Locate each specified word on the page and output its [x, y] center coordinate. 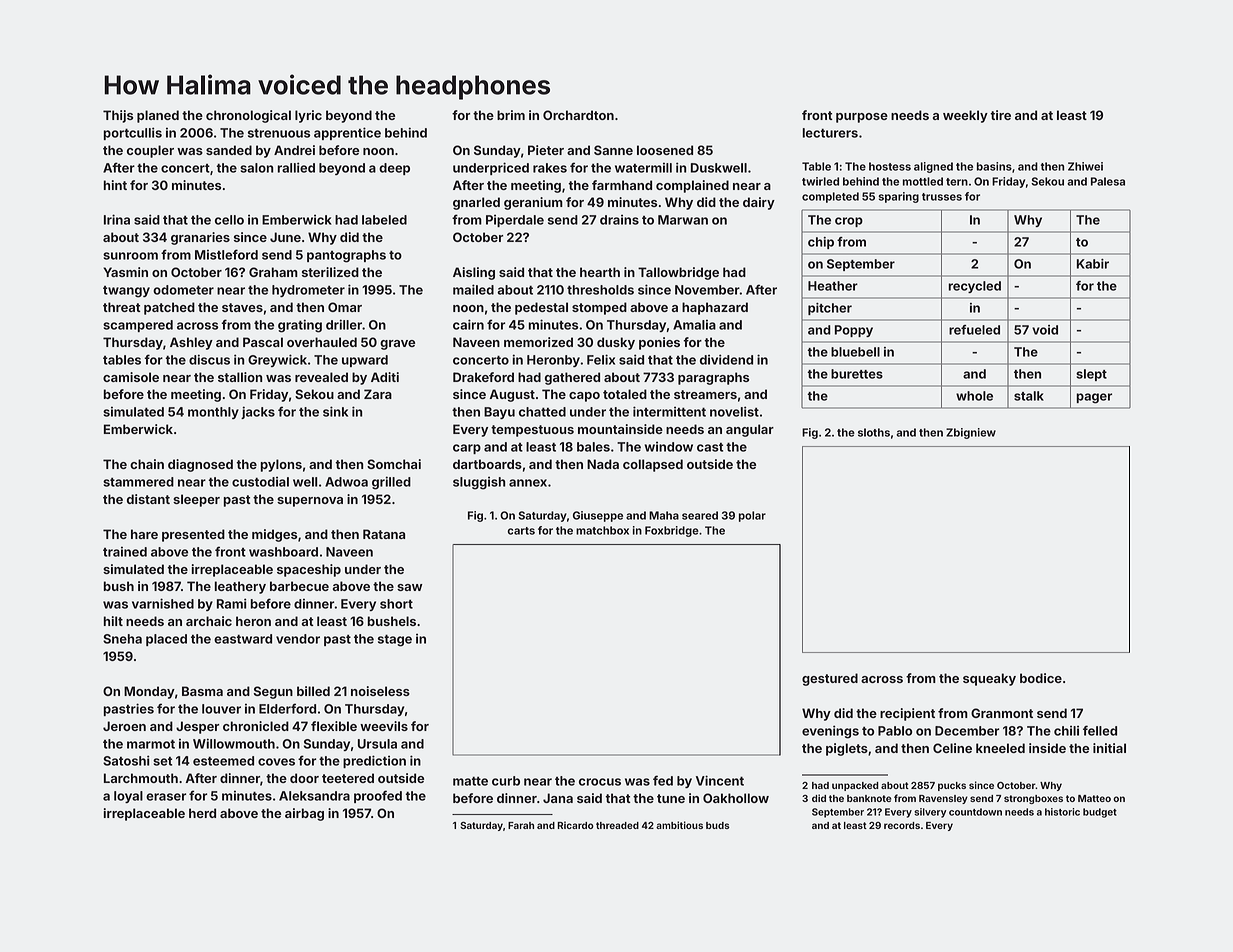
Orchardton [578, 115]
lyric [308, 116]
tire [1000, 115]
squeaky [989, 679]
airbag [304, 814]
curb [506, 781]
